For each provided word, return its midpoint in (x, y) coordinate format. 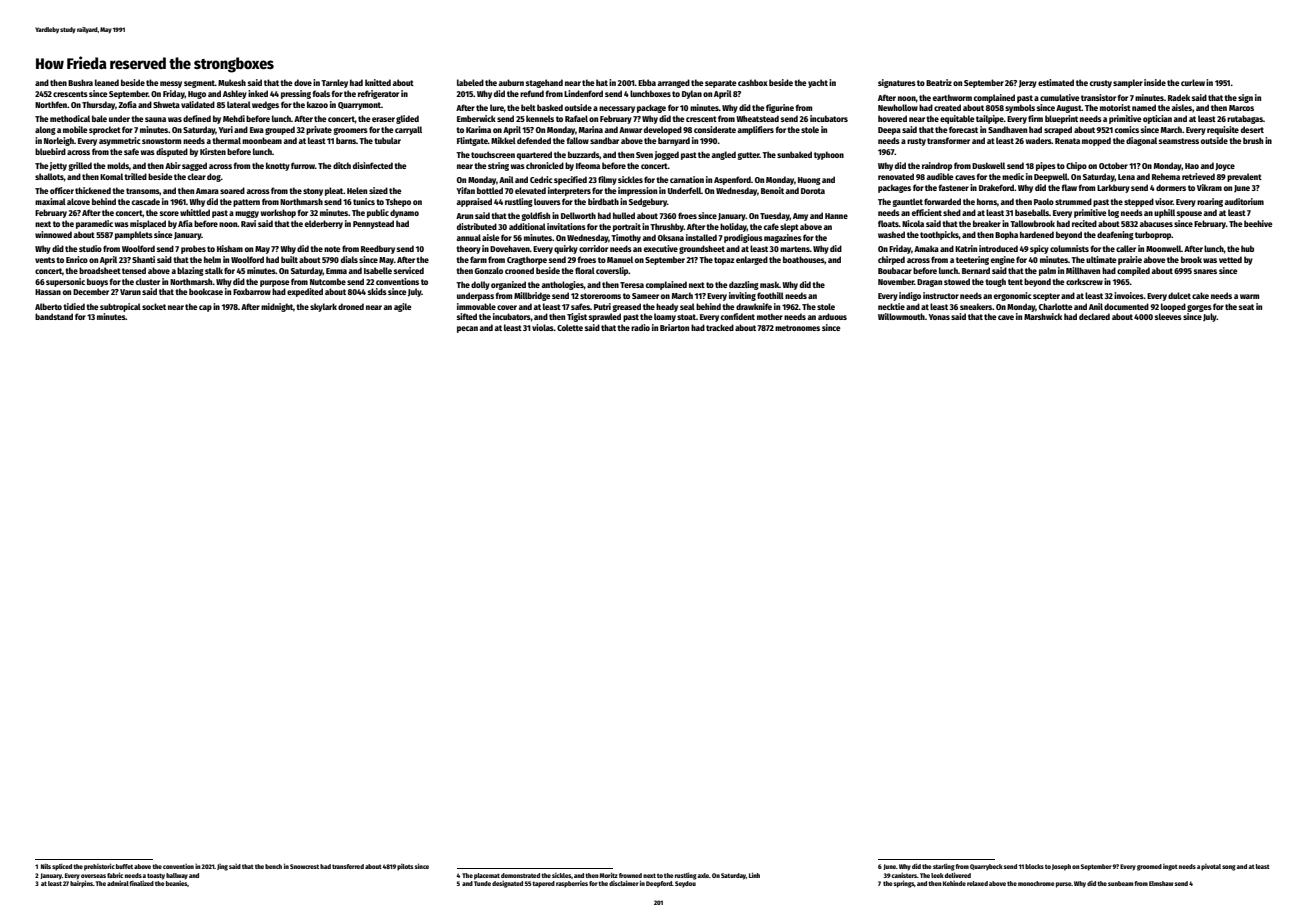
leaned (107, 82)
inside (1155, 82)
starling (944, 867)
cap (205, 308)
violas (543, 327)
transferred (348, 866)
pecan (467, 329)
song (1229, 868)
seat (1246, 307)
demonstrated (520, 875)
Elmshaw (1161, 883)
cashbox (753, 82)
